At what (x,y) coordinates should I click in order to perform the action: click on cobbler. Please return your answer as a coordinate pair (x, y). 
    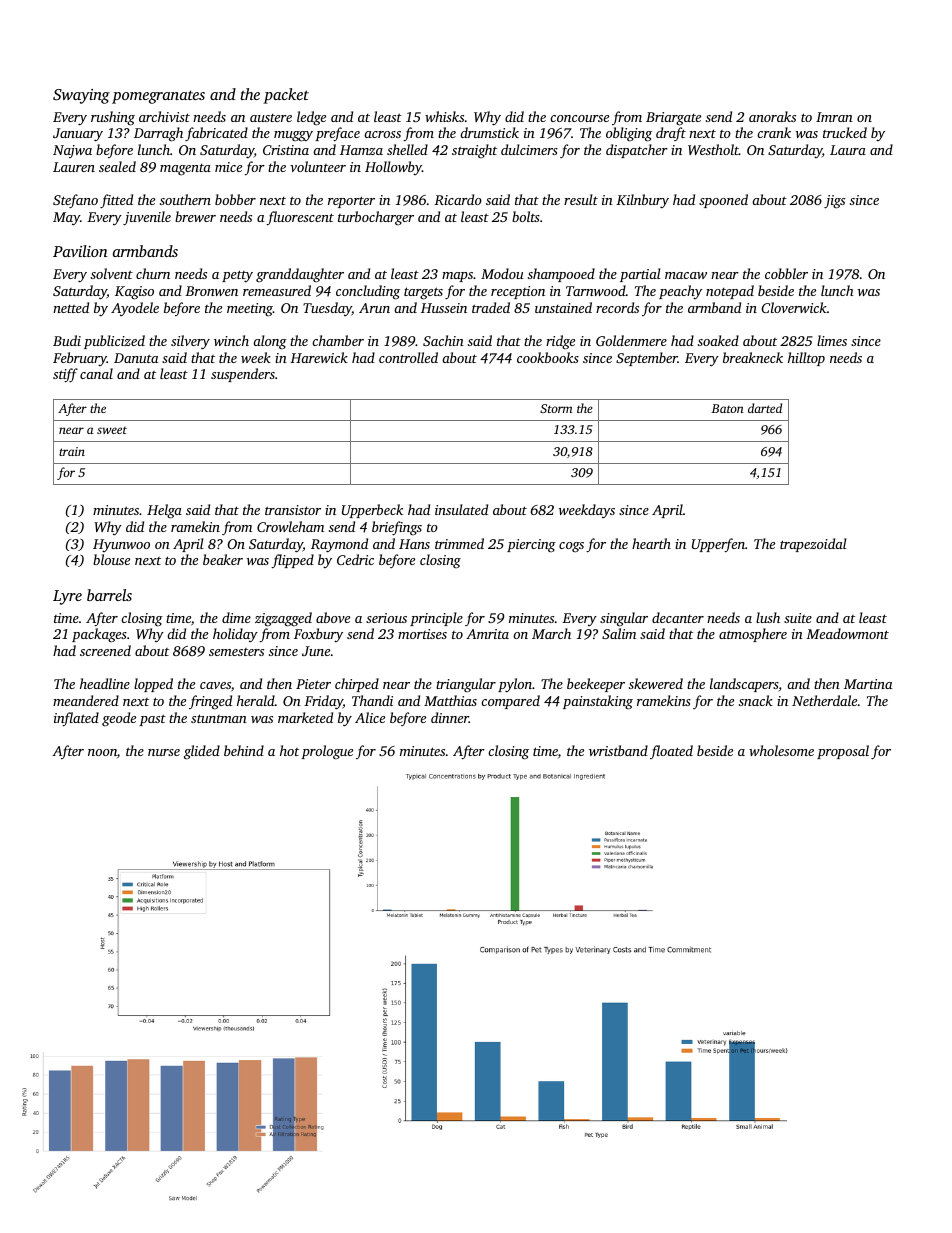
    Looking at the image, I should click on (786, 273).
